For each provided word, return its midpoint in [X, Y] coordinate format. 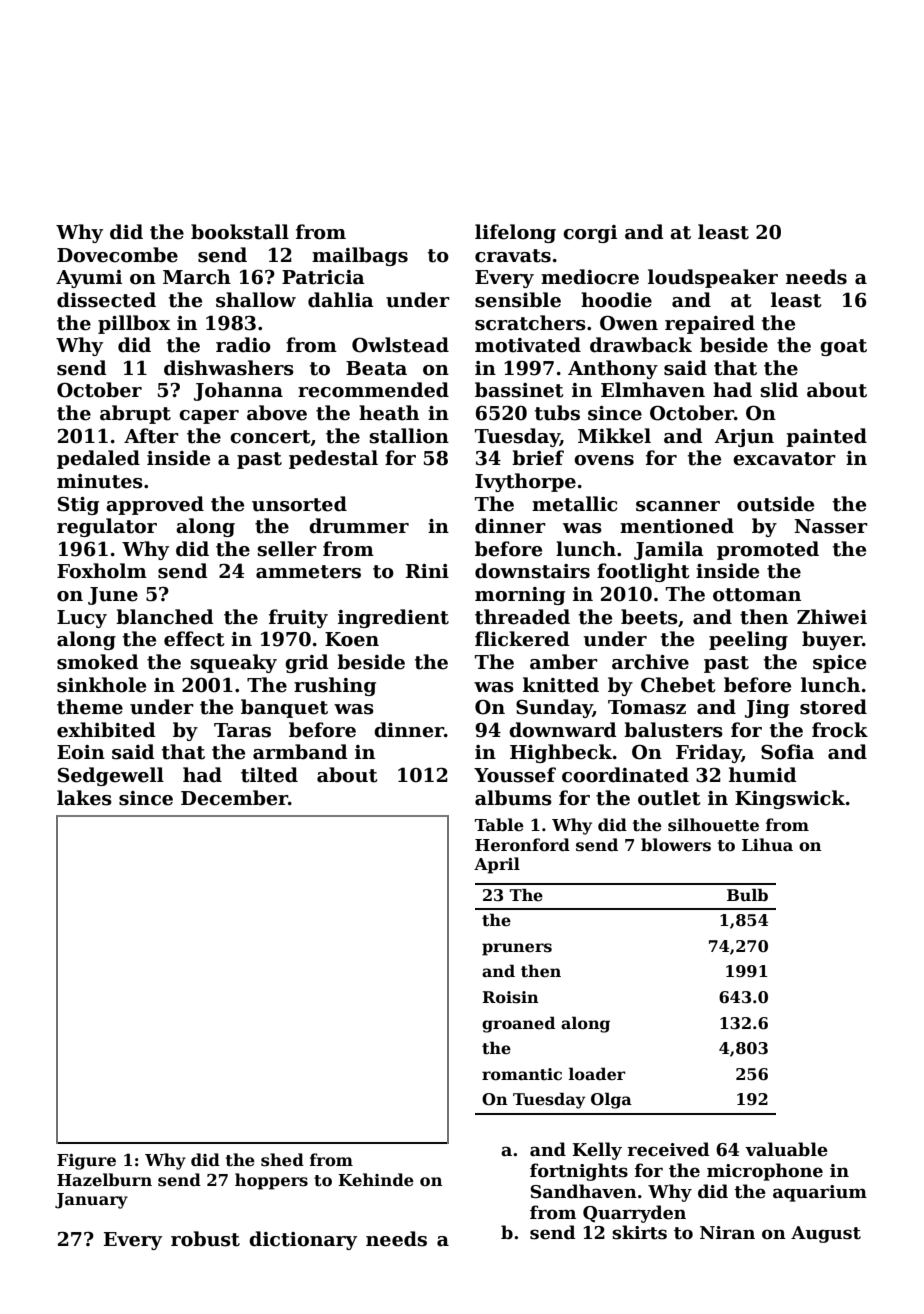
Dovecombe [117, 255]
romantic [522, 1074]
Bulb [747, 894]
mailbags [360, 256]
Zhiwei [832, 617]
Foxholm [102, 571]
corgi [590, 234]
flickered [522, 639]
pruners [517, 949]
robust [205, 1239]
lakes [84, 798]
